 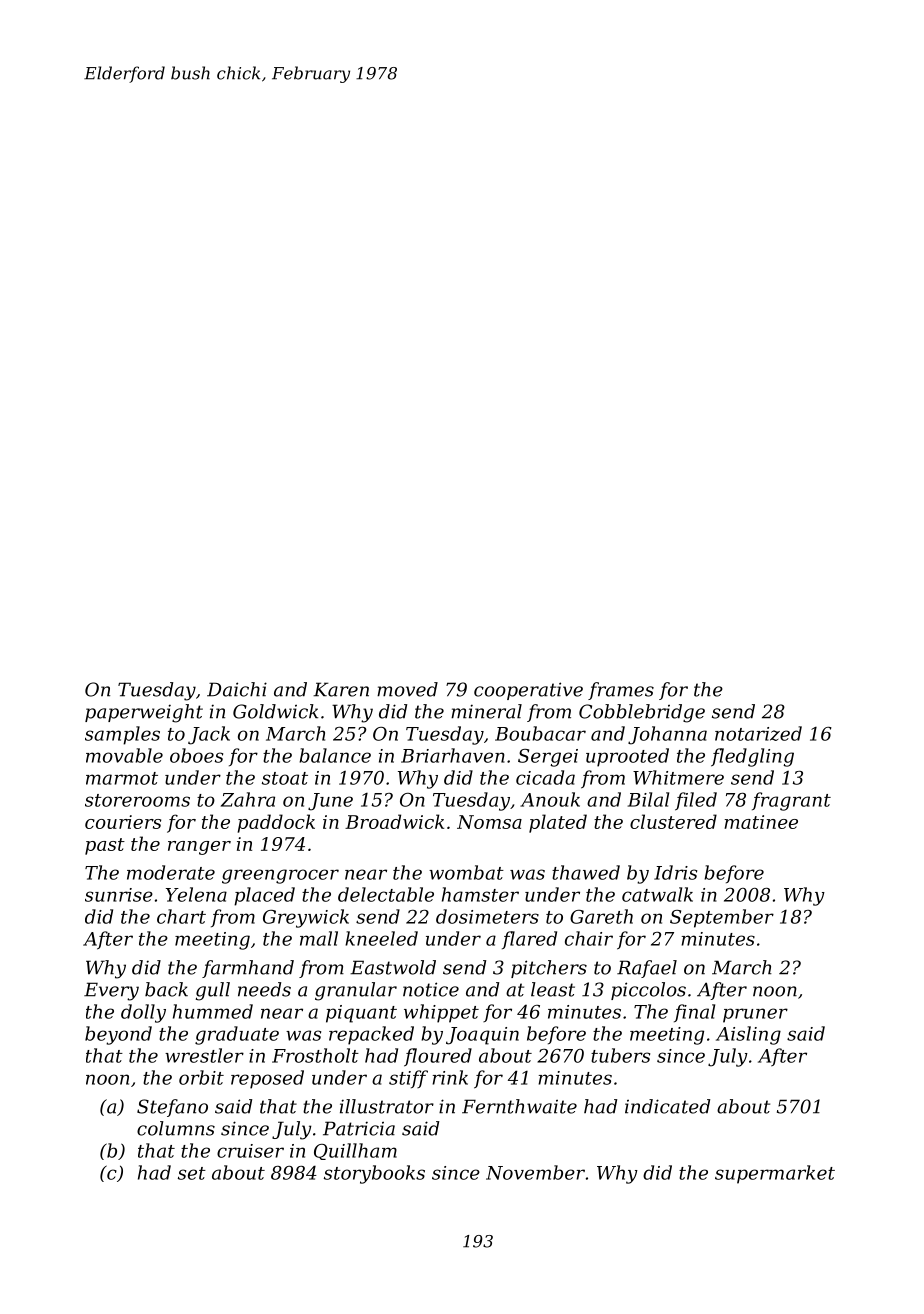 What do you see at coordinates (192, 1173) in the screenshot?
I see `set` at bounding box center [192, 1173].
